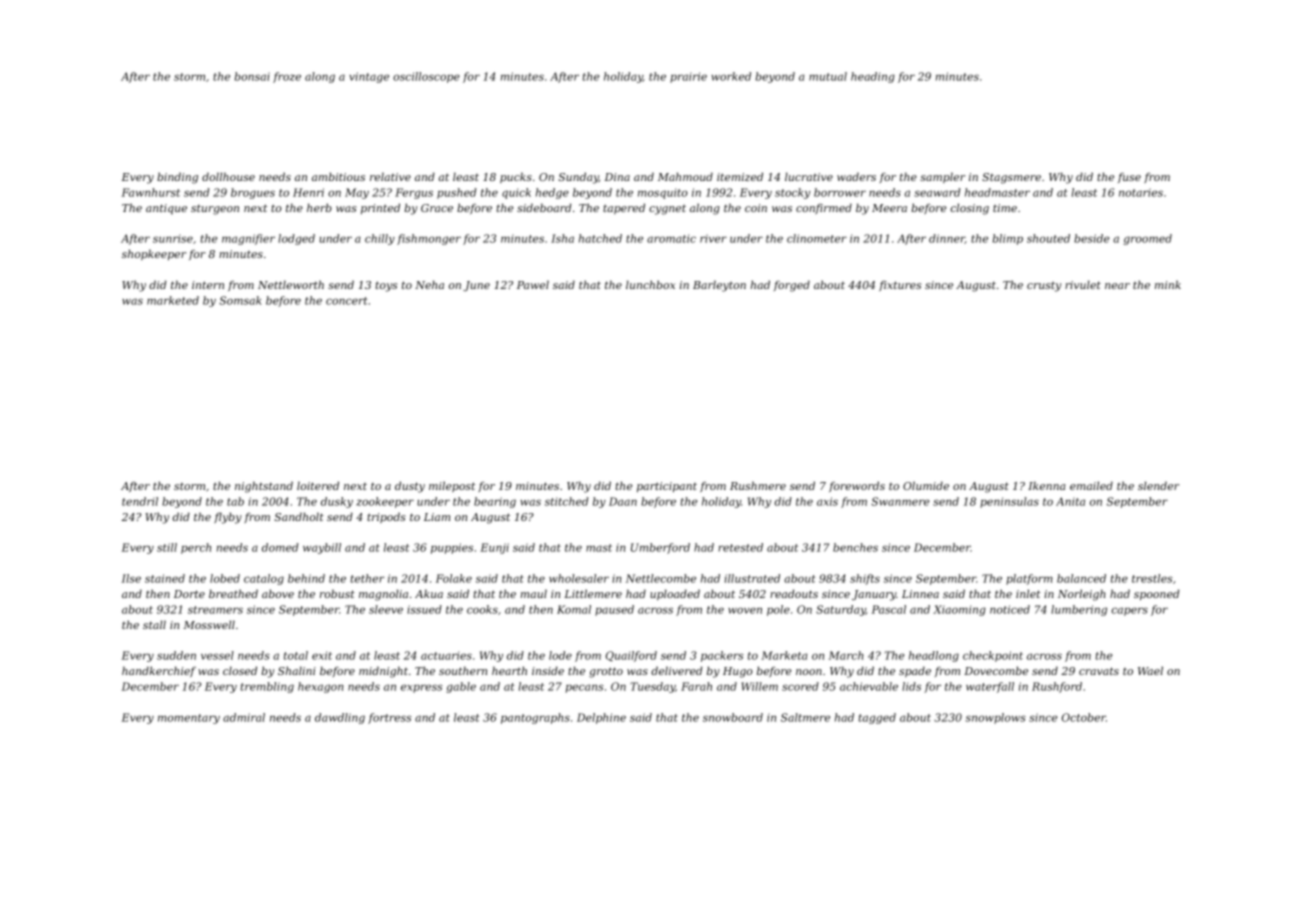 The height and width of the screenshot is (924, 1308). Describe the element at coordinates (278, 593) in the screenshot. I see `above` at that location.
